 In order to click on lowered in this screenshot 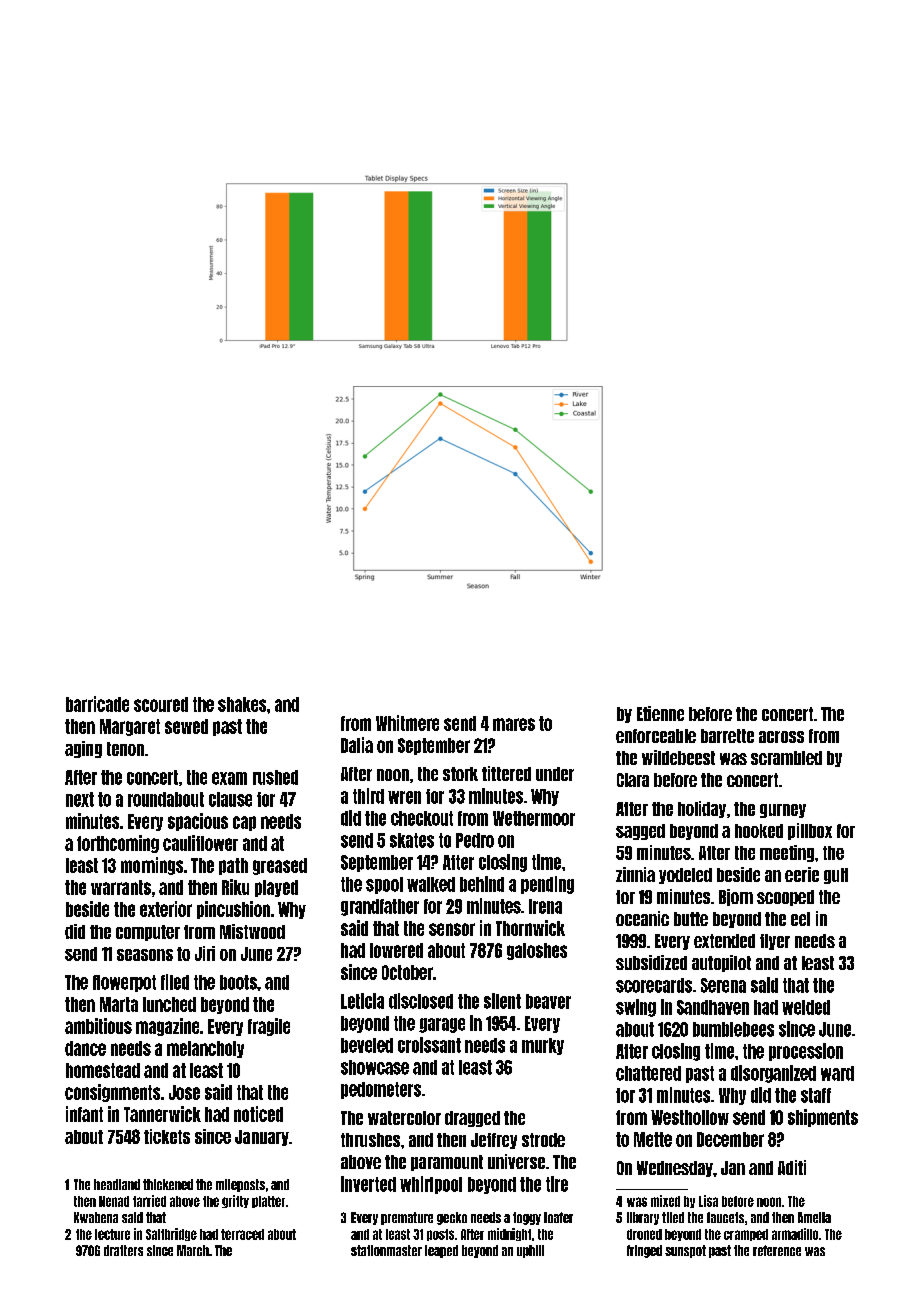, I will do `click(396, 950)`.
